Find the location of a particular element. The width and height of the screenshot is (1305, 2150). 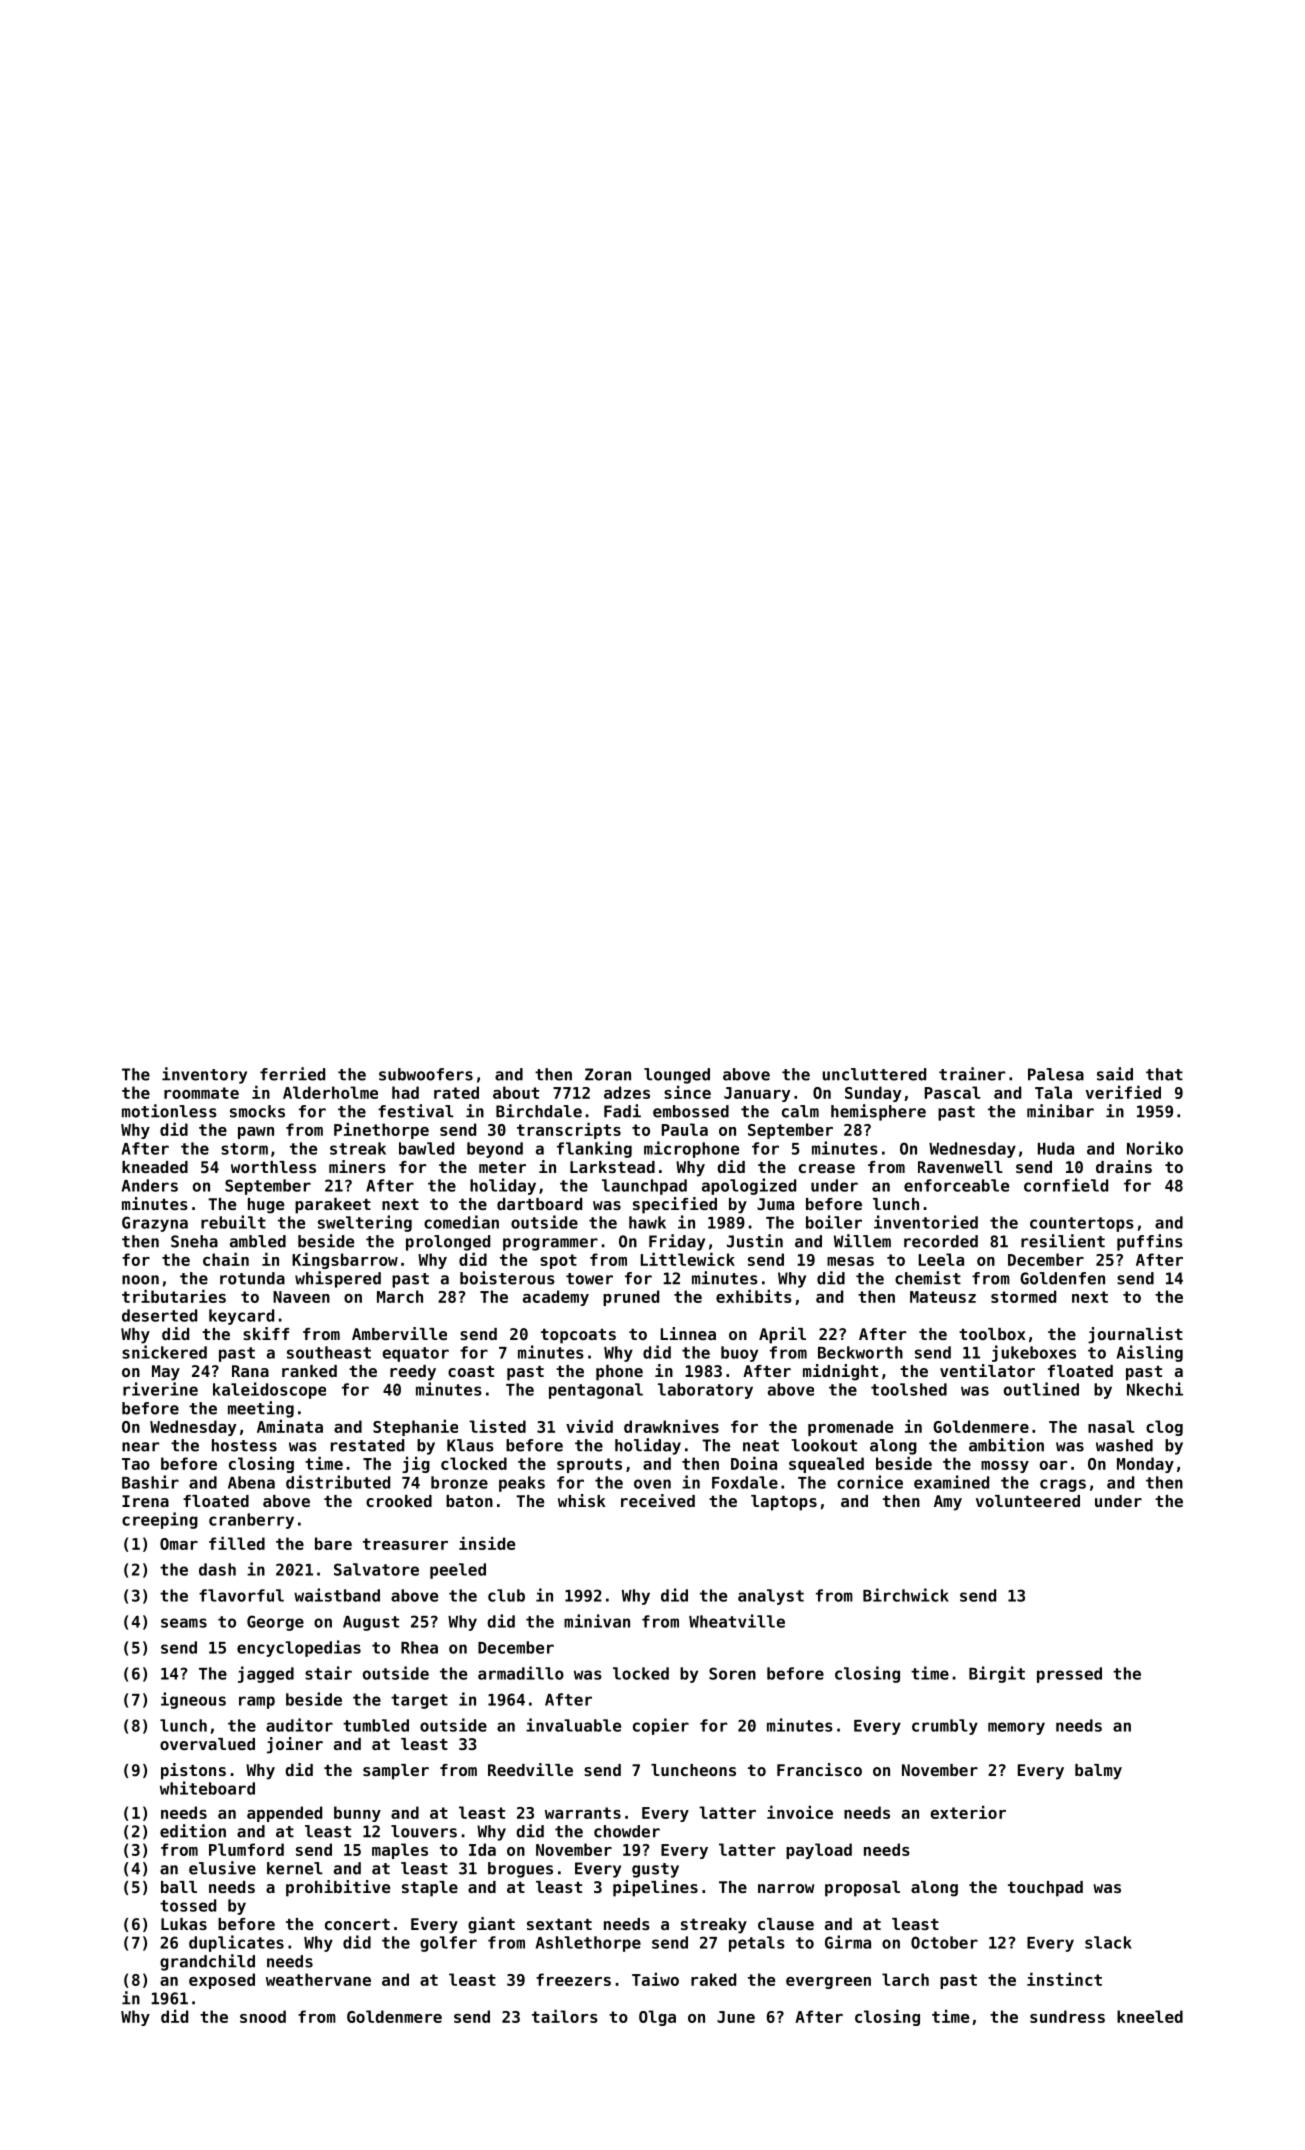

Tala is located at coordinates (1053, 1092).
